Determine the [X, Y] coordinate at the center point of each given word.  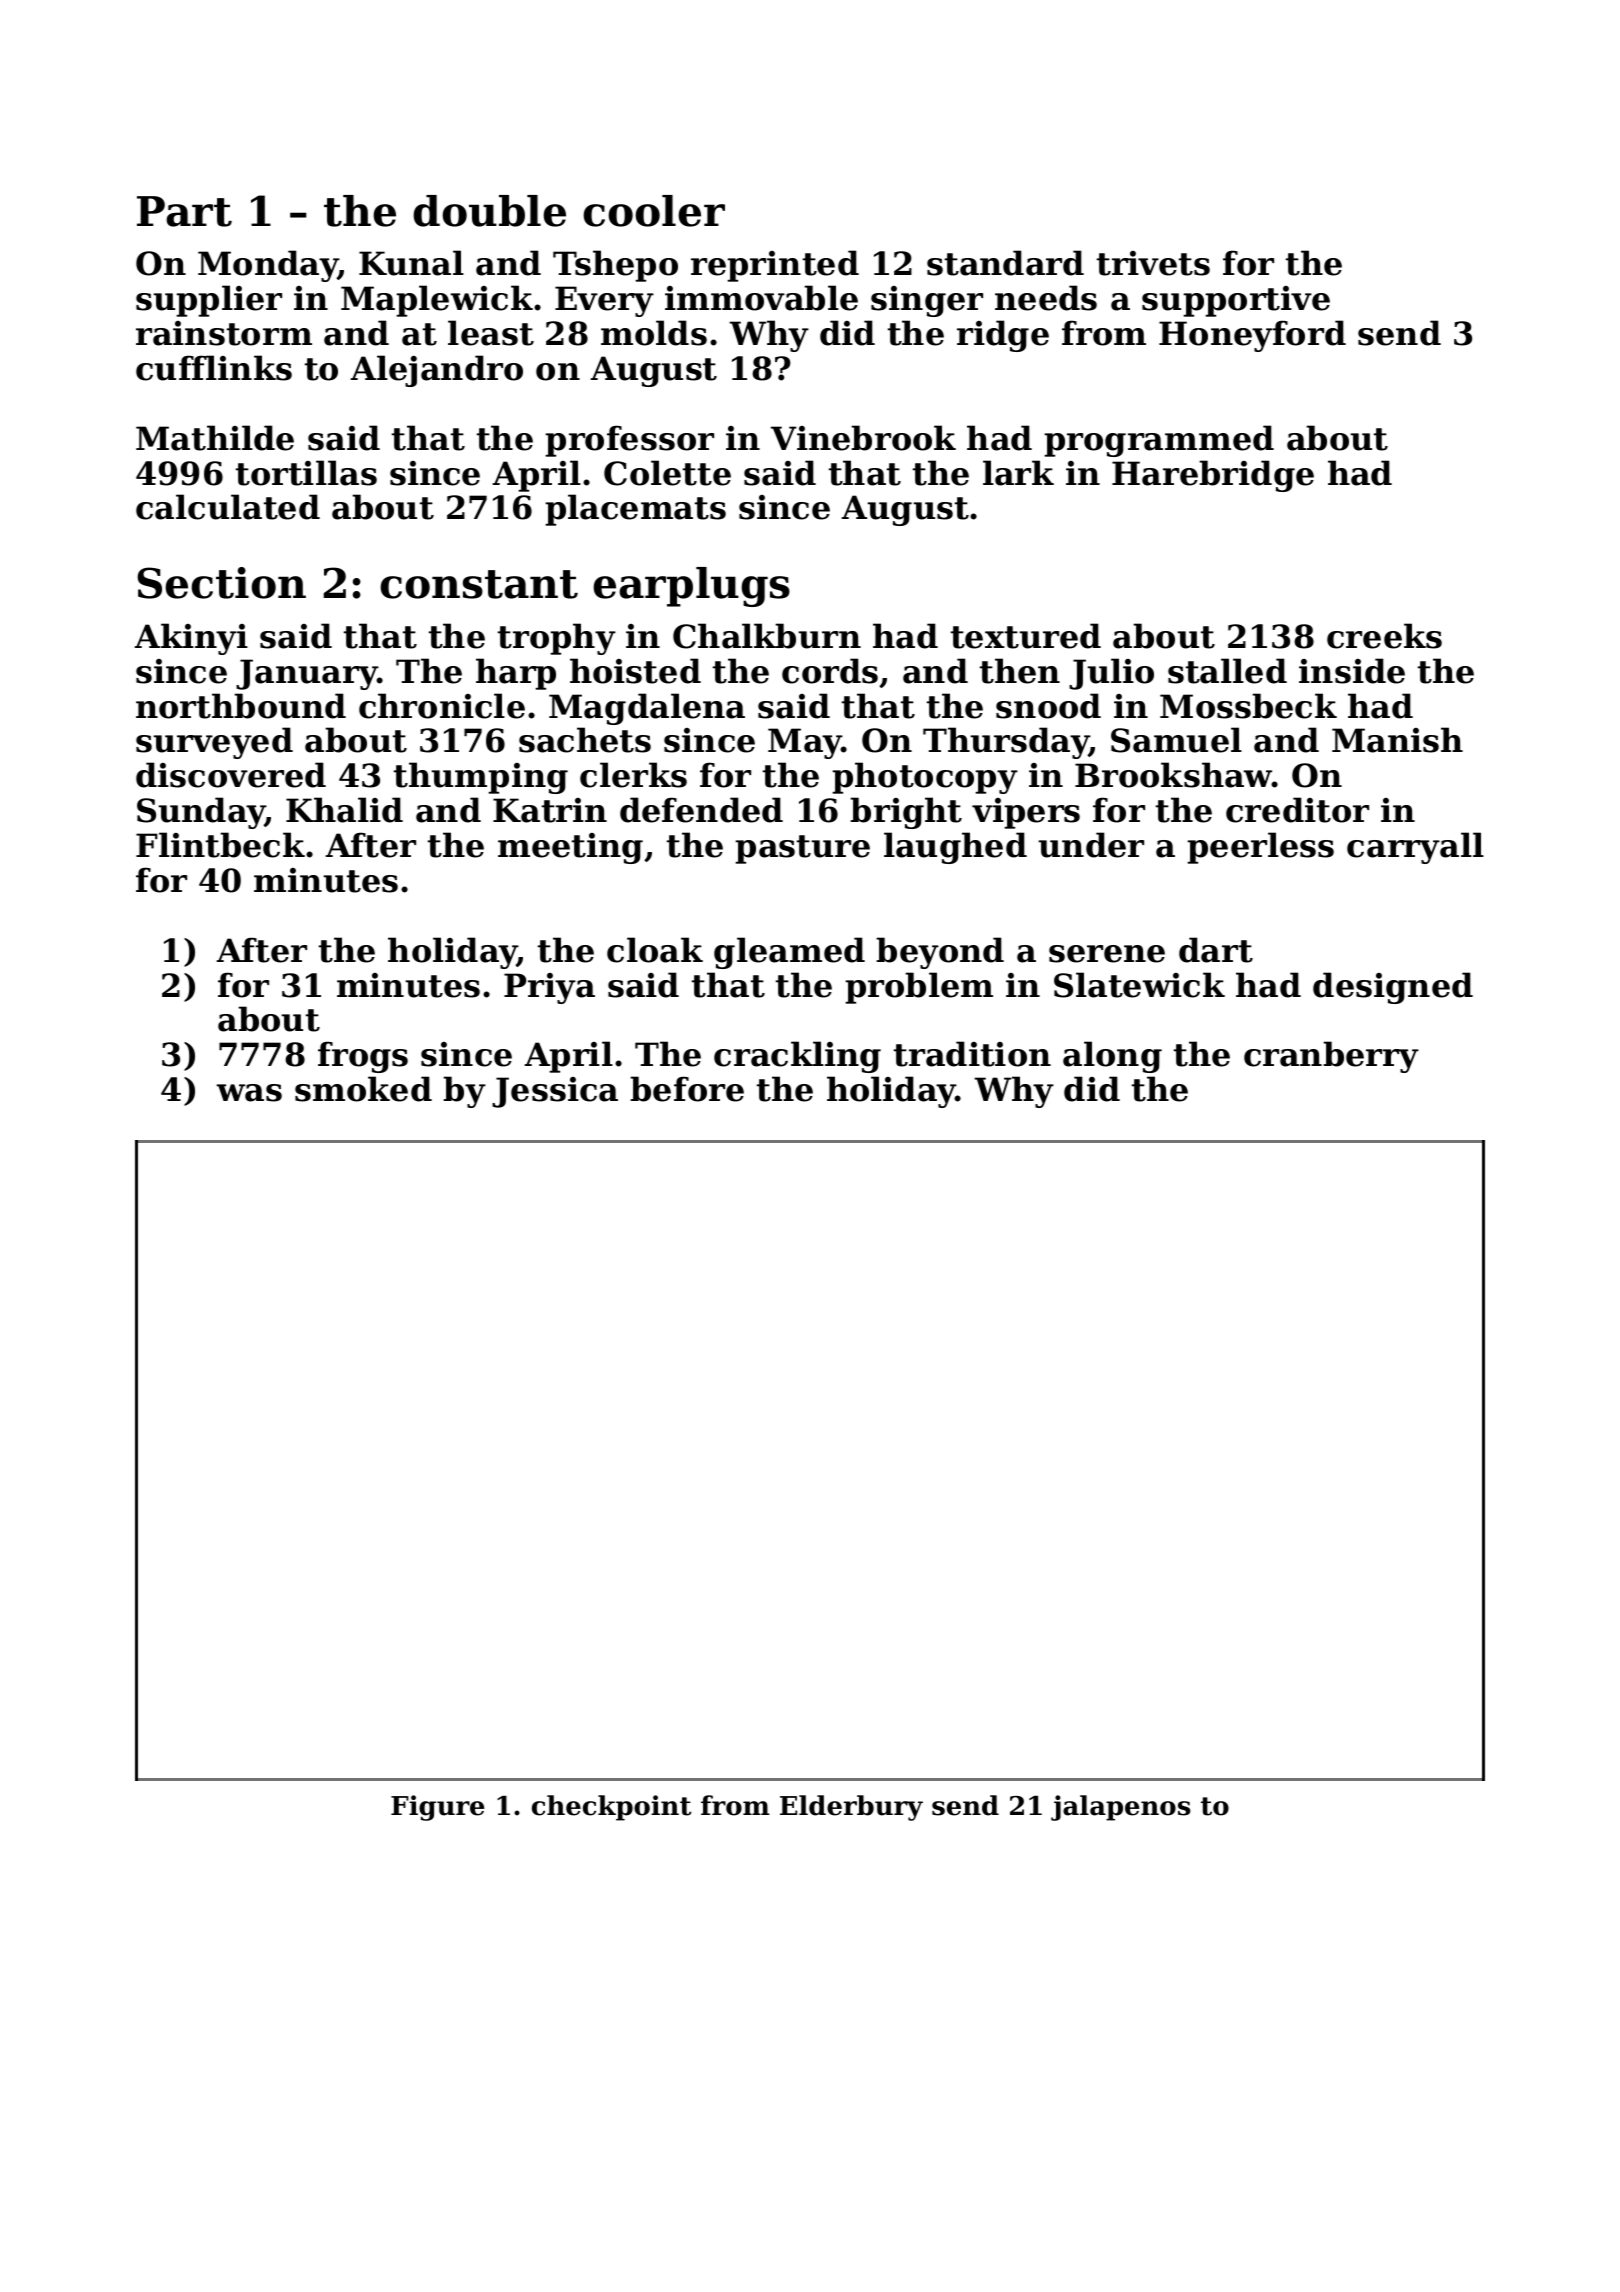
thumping [481, 778]
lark [1018, 473]
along [1112, 1057]
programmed [1159, 441]
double [489, 211]
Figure [437, 1808]
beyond [940, 953]
